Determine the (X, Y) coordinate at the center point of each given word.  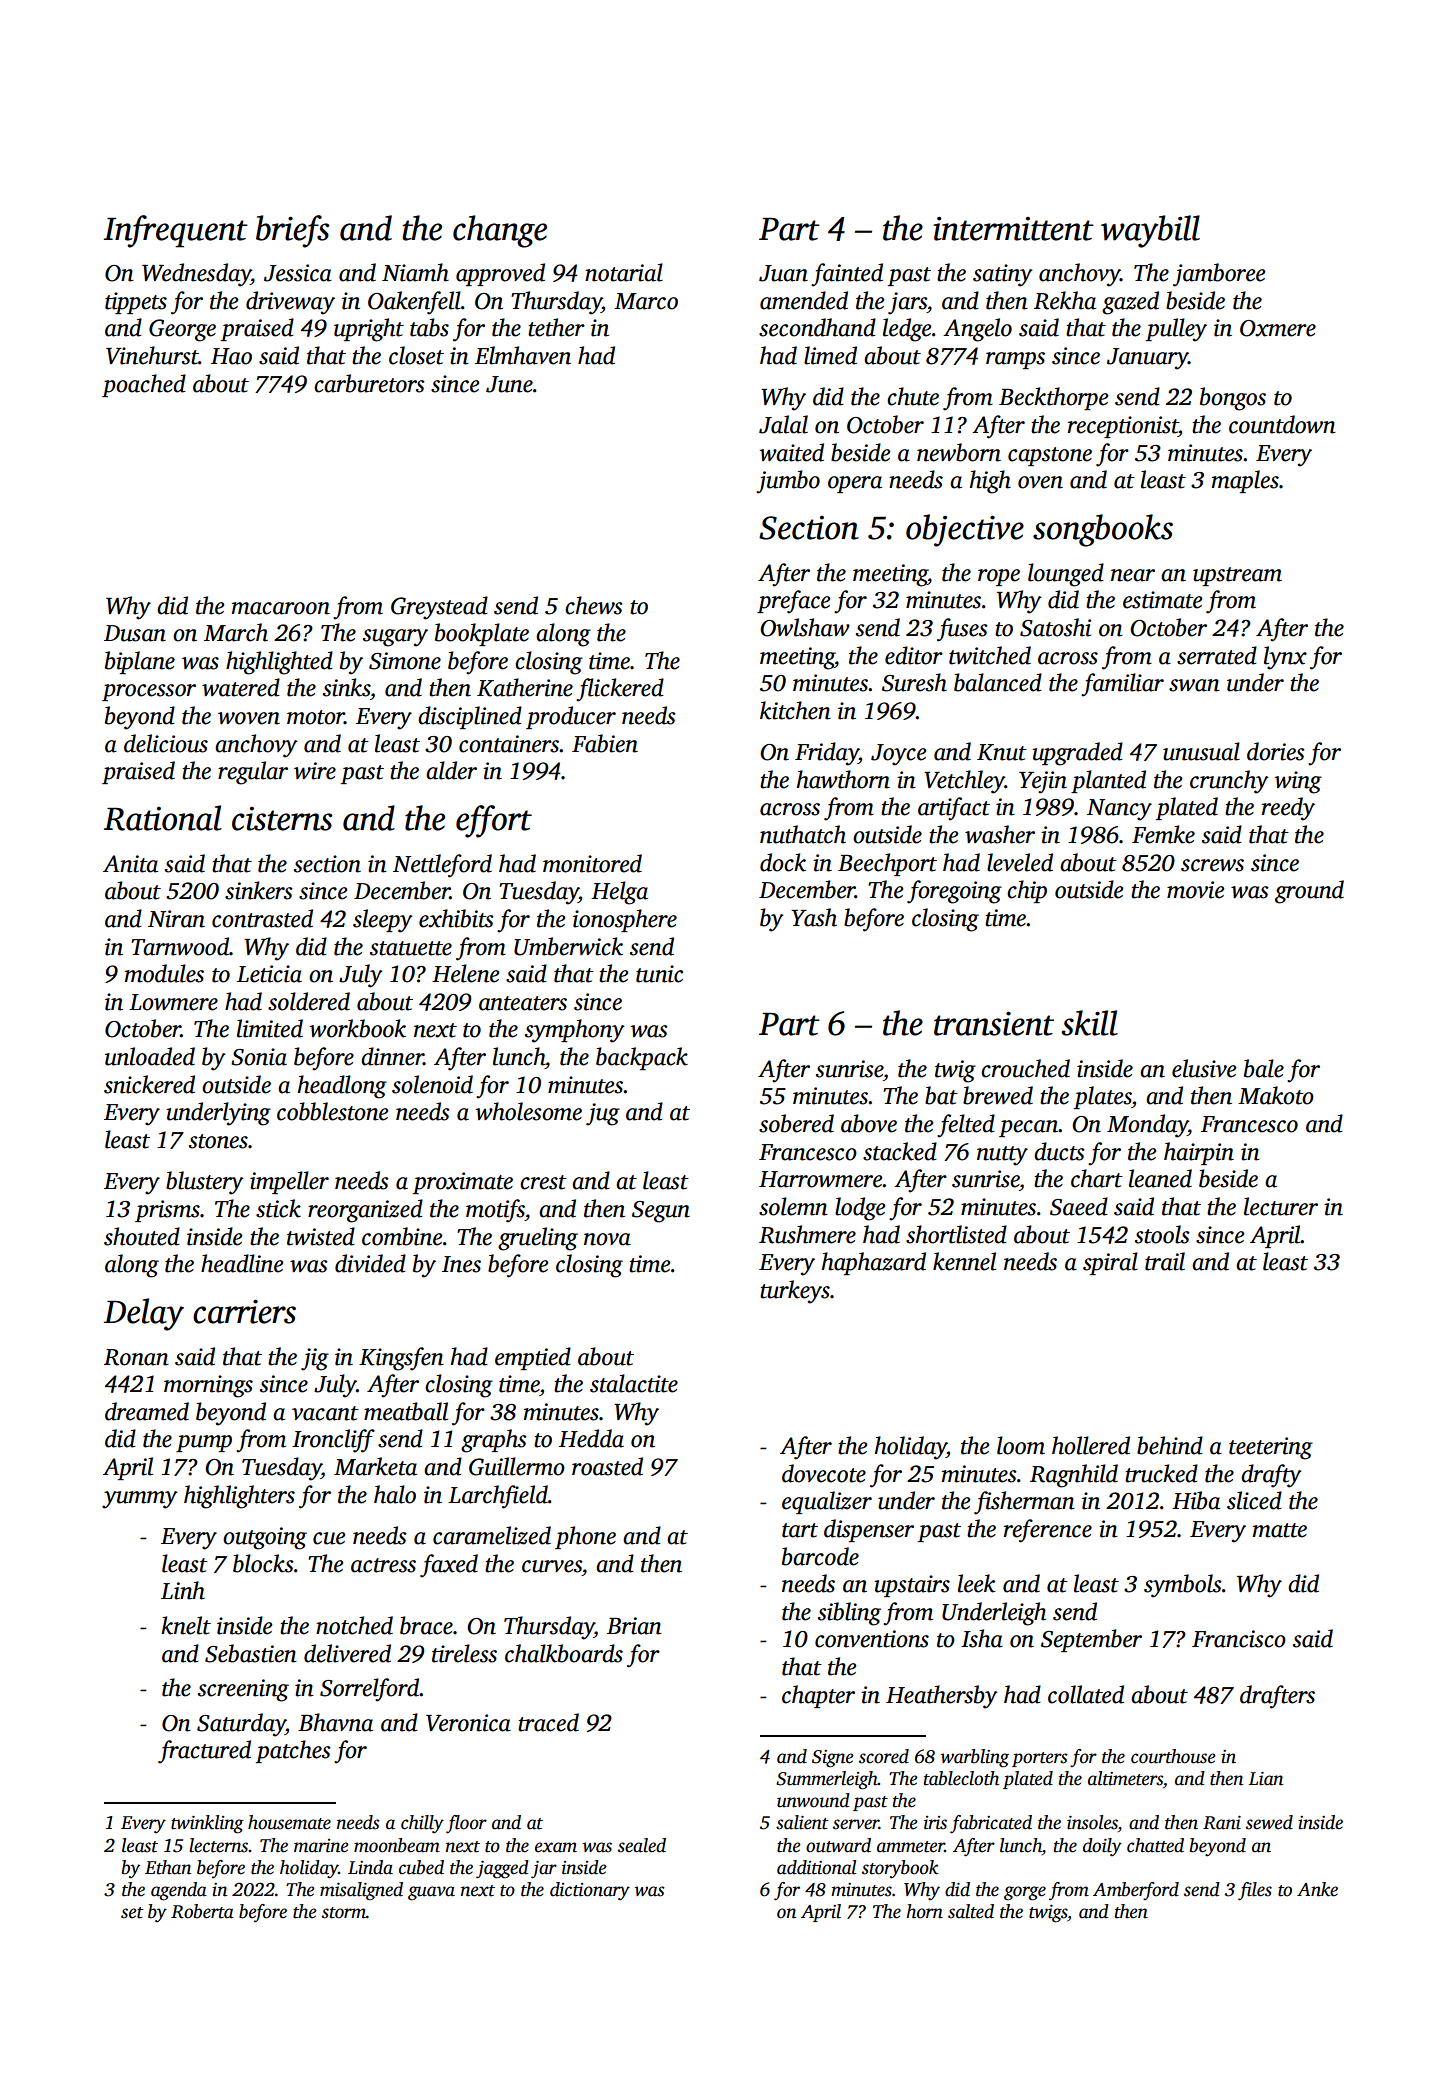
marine (321, 1846)
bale (1264, 1068)
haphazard (874, 1263)
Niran (176, 919)
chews (594, 605)
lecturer (1281, 1206)
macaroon (281, 608)
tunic (659, 974)
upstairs (912, 1586)
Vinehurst (152, 355)
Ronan (136, 1357)
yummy (140, 1500)
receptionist (1123, 427)
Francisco (1239, 1639)
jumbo (788, 482)
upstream (1237, 576)
